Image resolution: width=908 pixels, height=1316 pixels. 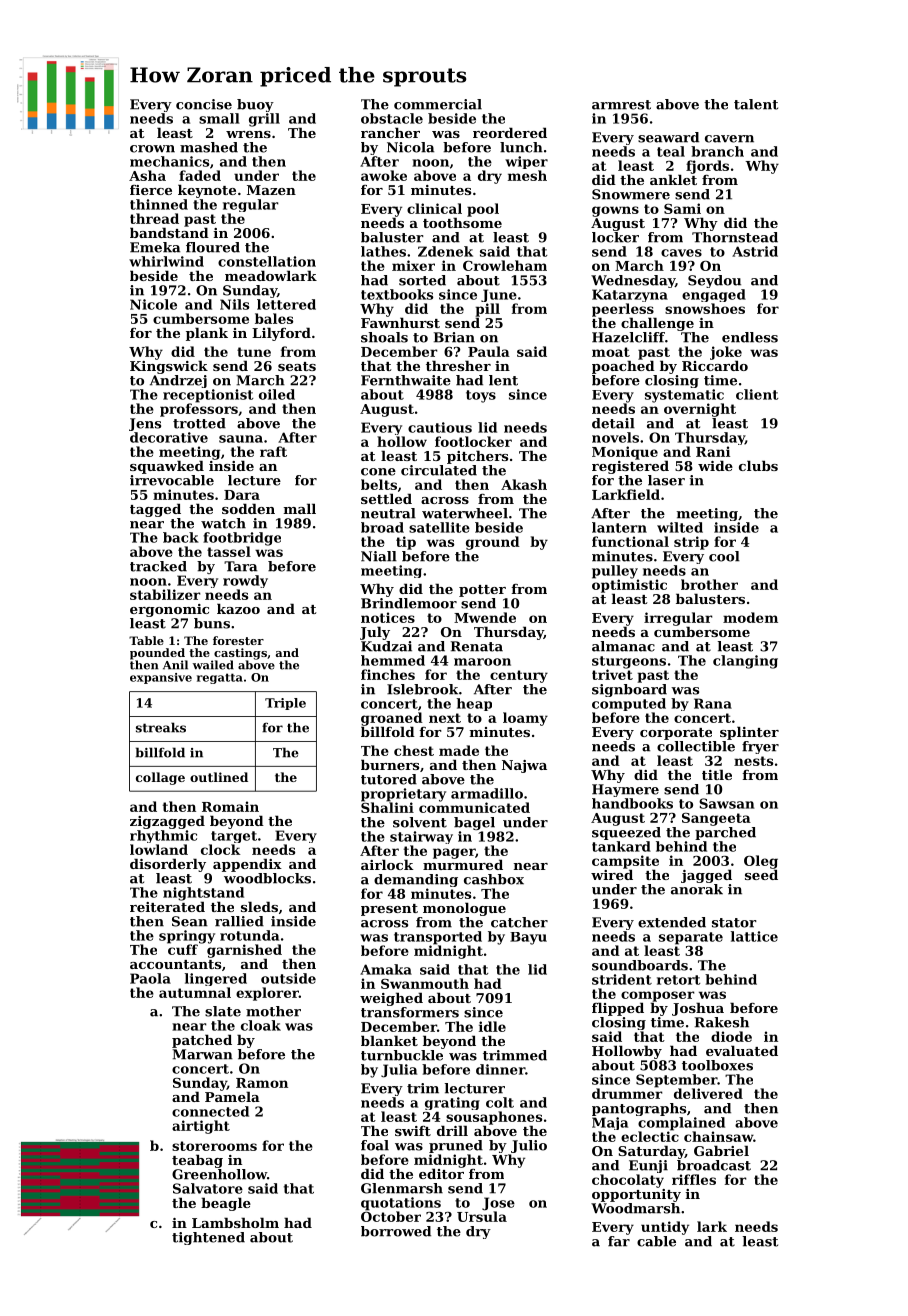 I want to click on armrest, so click(x=621, y=105).
